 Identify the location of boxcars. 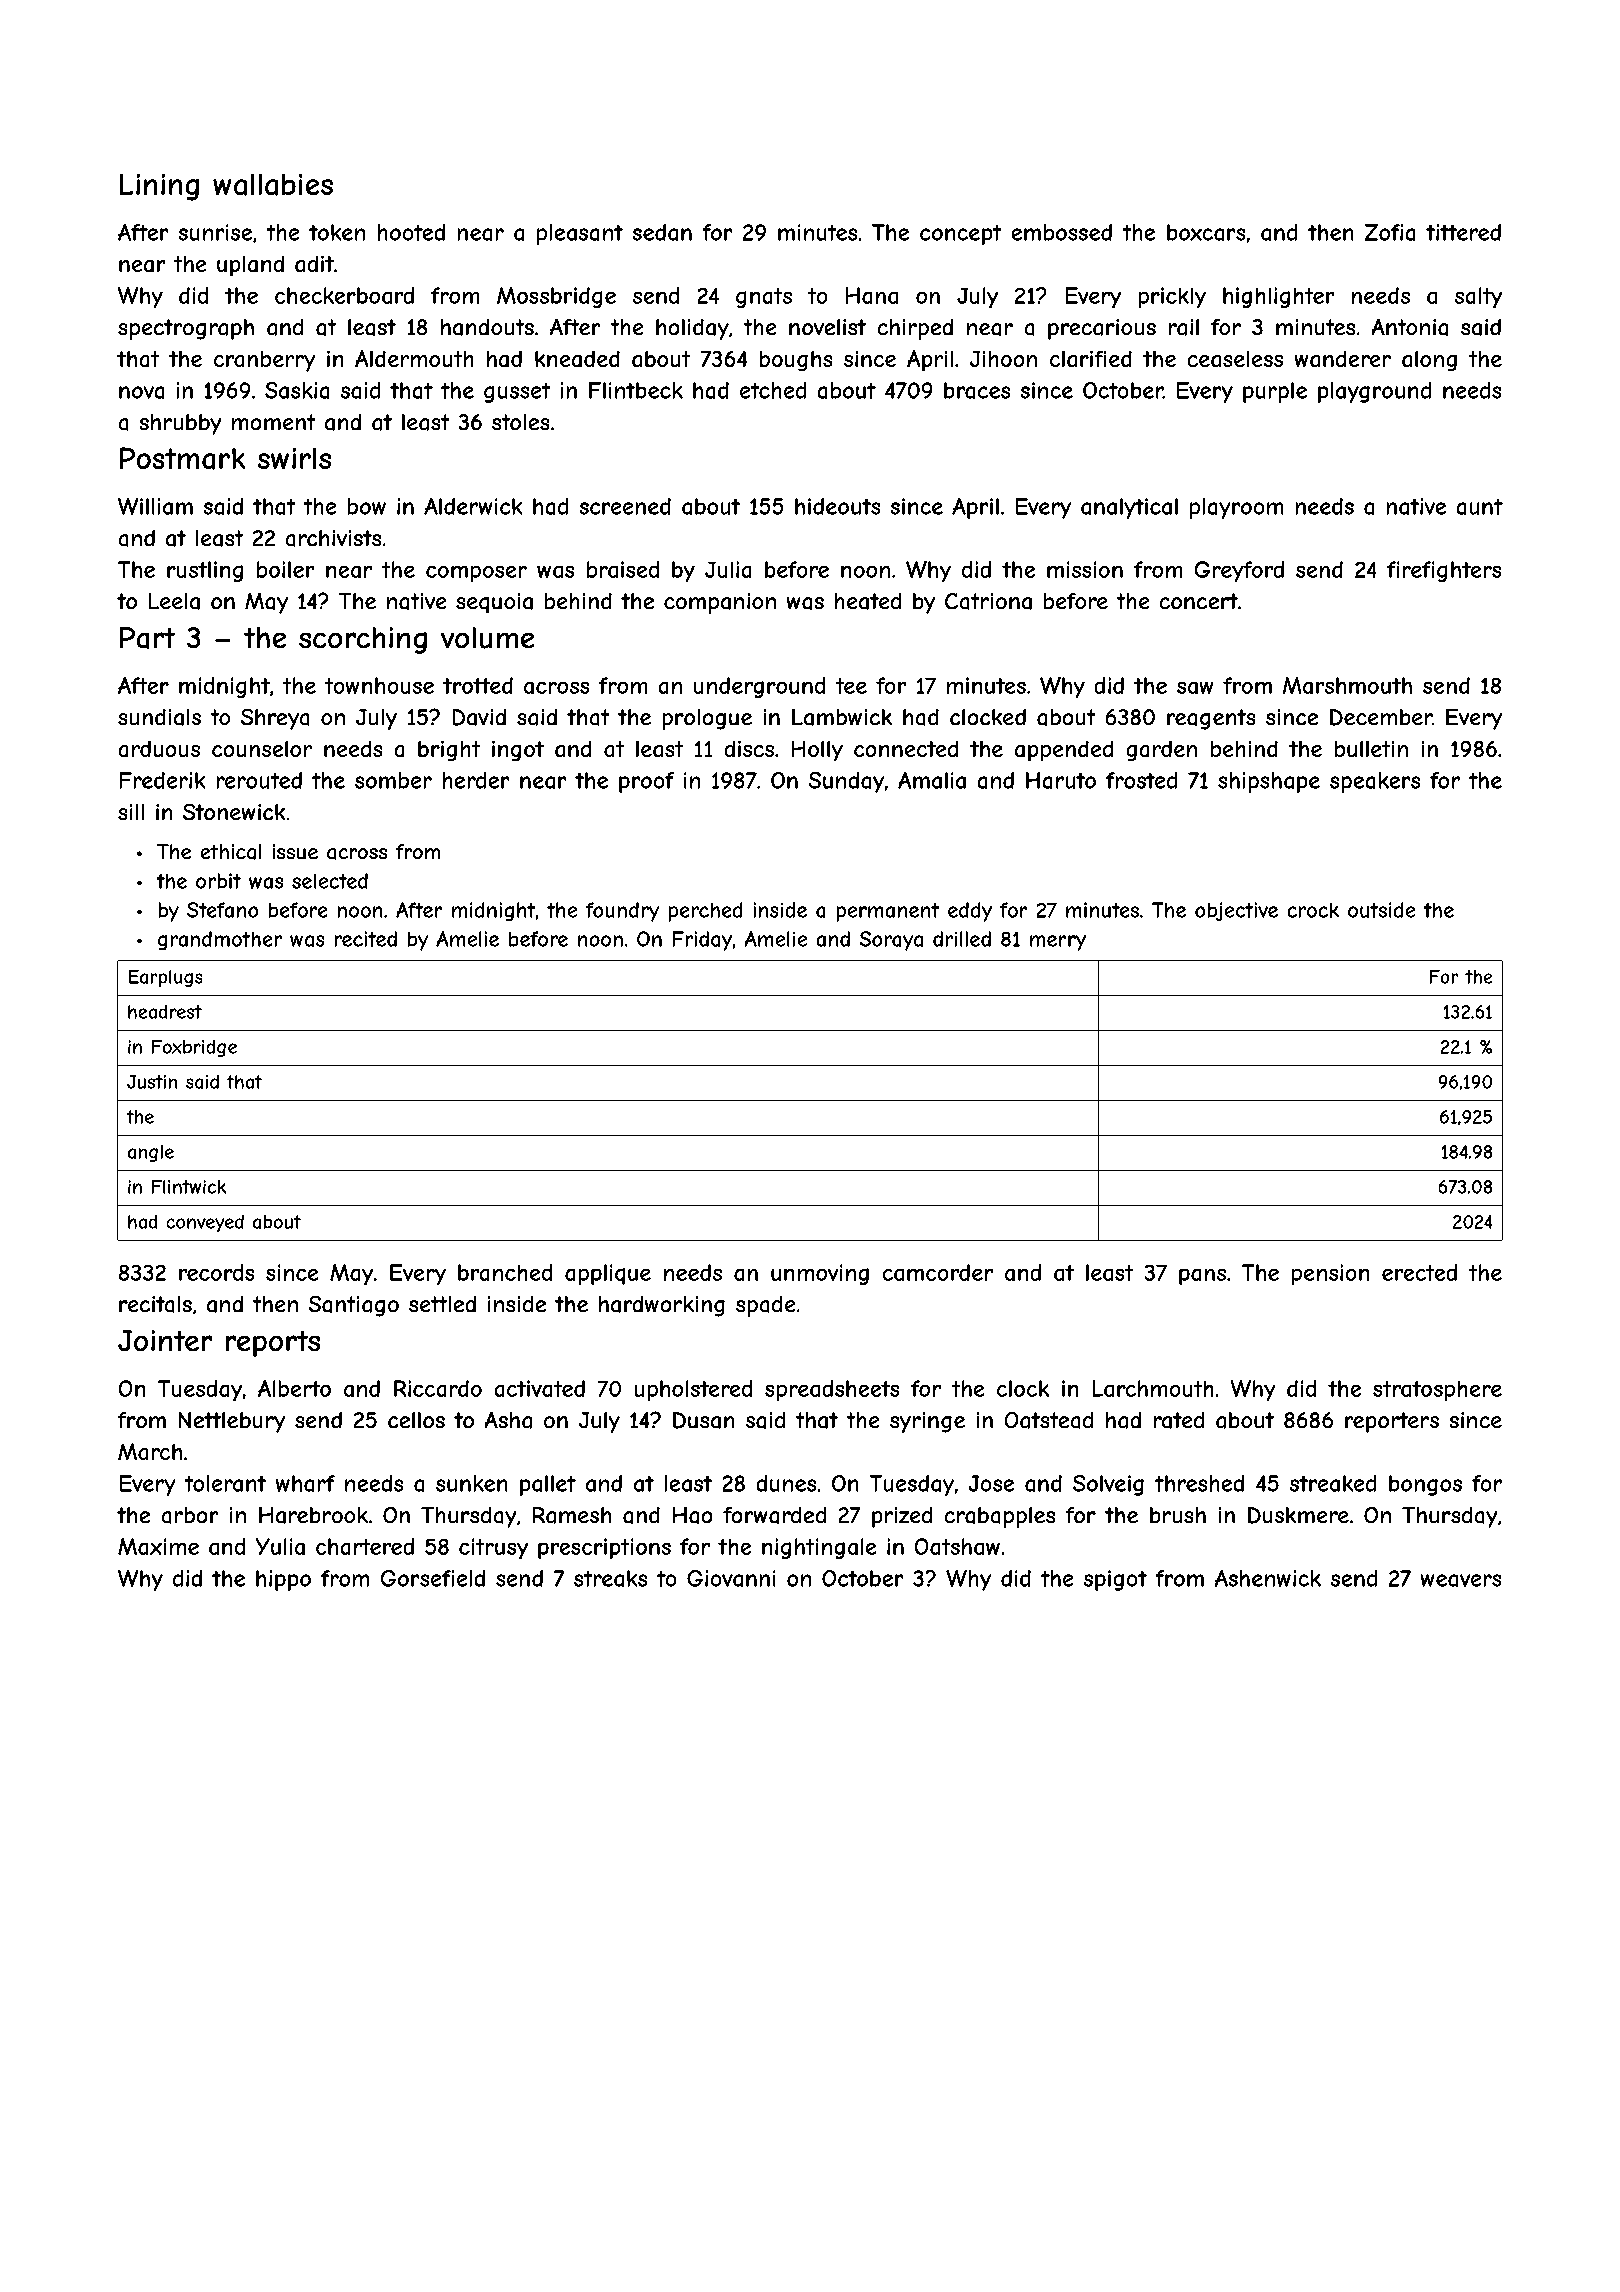
(1206, 232).
